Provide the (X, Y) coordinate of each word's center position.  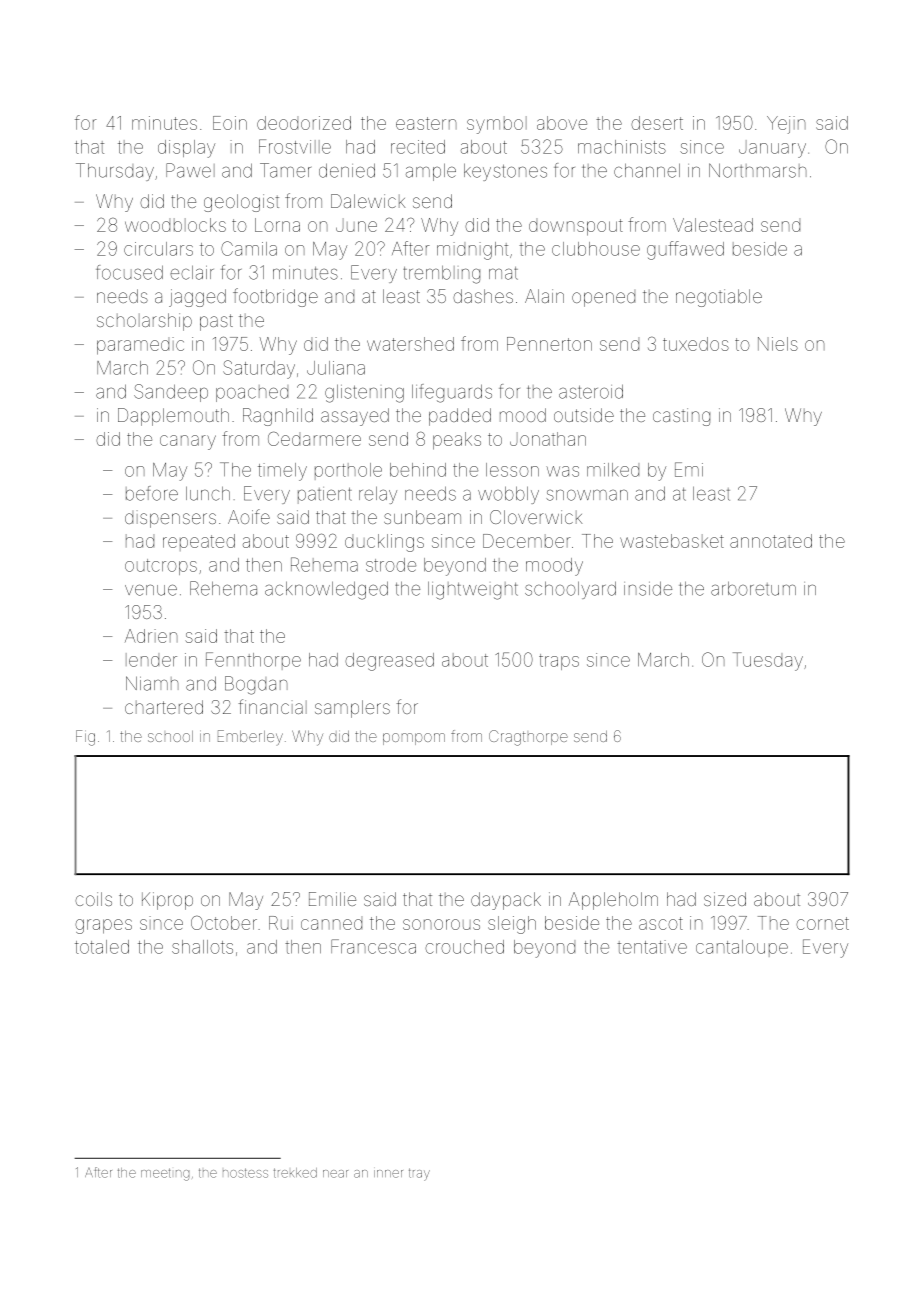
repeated (199, 542)
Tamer (285, 170)
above (562, 123)
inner (388, 1174)
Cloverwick (536, 517)
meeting (165, 1174)
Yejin (786, 125)
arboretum (753, 588)
